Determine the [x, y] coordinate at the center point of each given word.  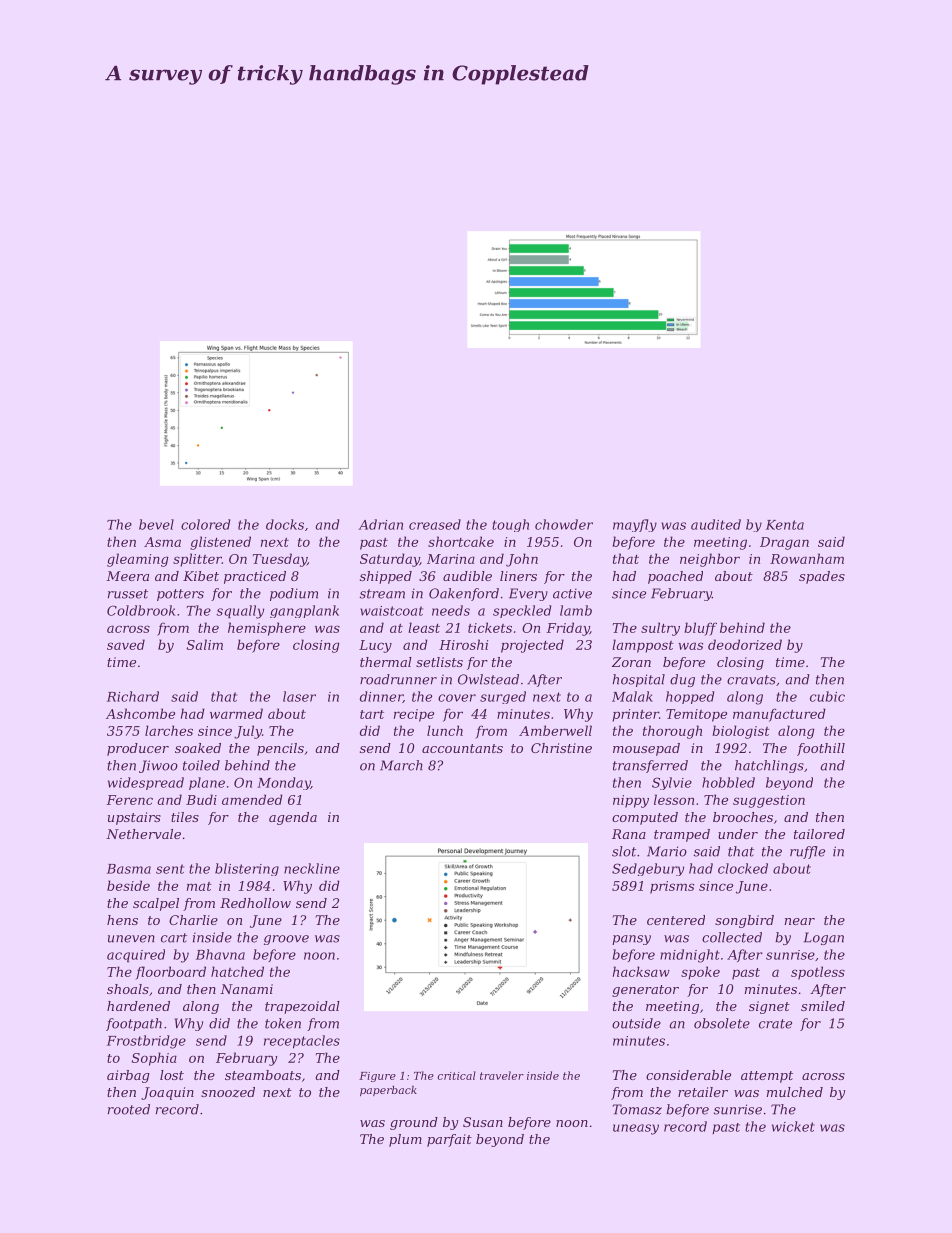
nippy [631, 801]
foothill [821, 749]
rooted [129, 1109]
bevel [156, 524]
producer [138, 749]
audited [716, 524]
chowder [564, 524]
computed [645, 818]
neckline [312, 868]
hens [122, 920]
